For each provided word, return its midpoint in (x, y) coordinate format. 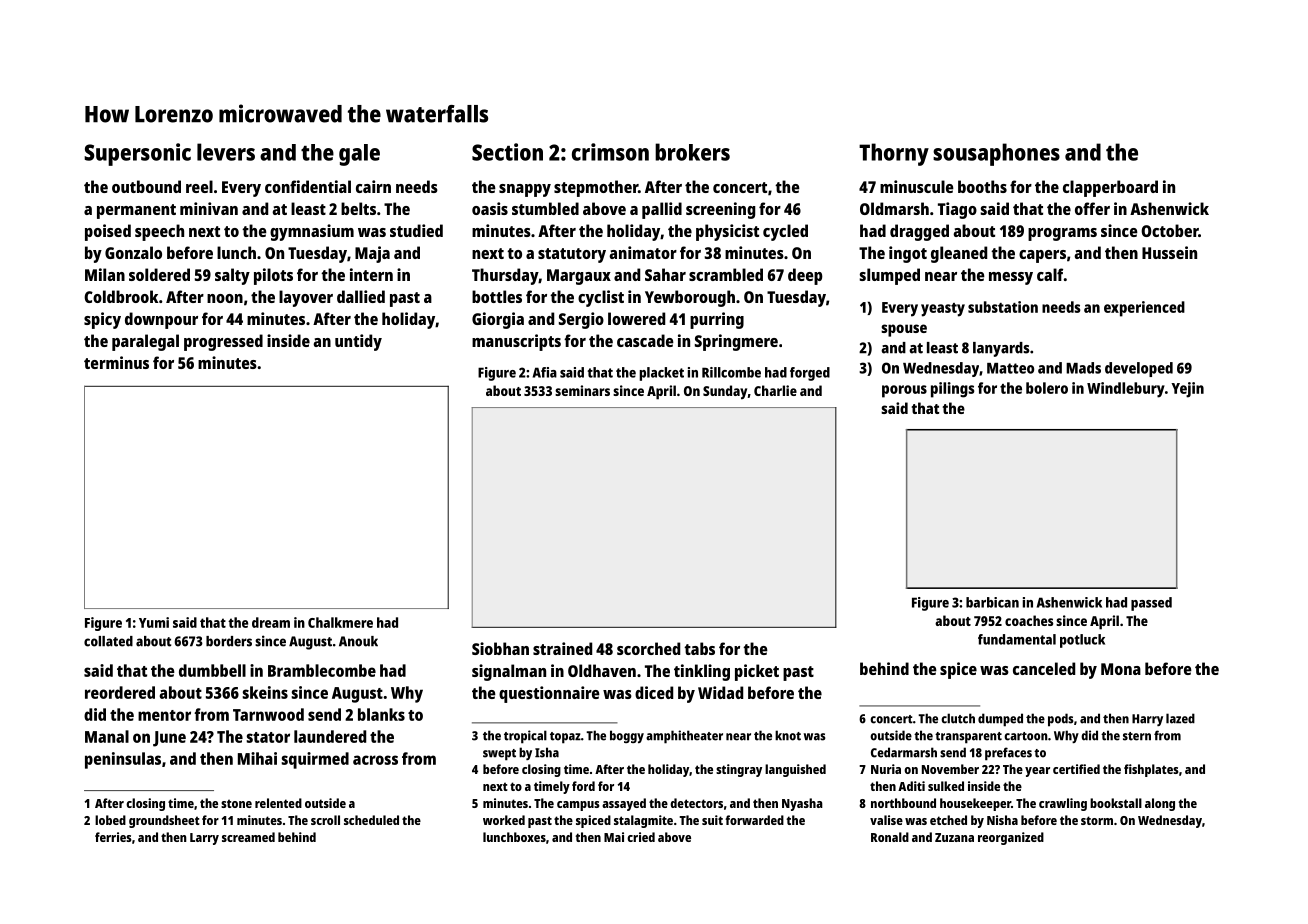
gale (359, 155)
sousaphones (996, 154)
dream (271, 622)
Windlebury (1126, 390)
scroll (325, 820)
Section (507, 152)
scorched (648, 648)
